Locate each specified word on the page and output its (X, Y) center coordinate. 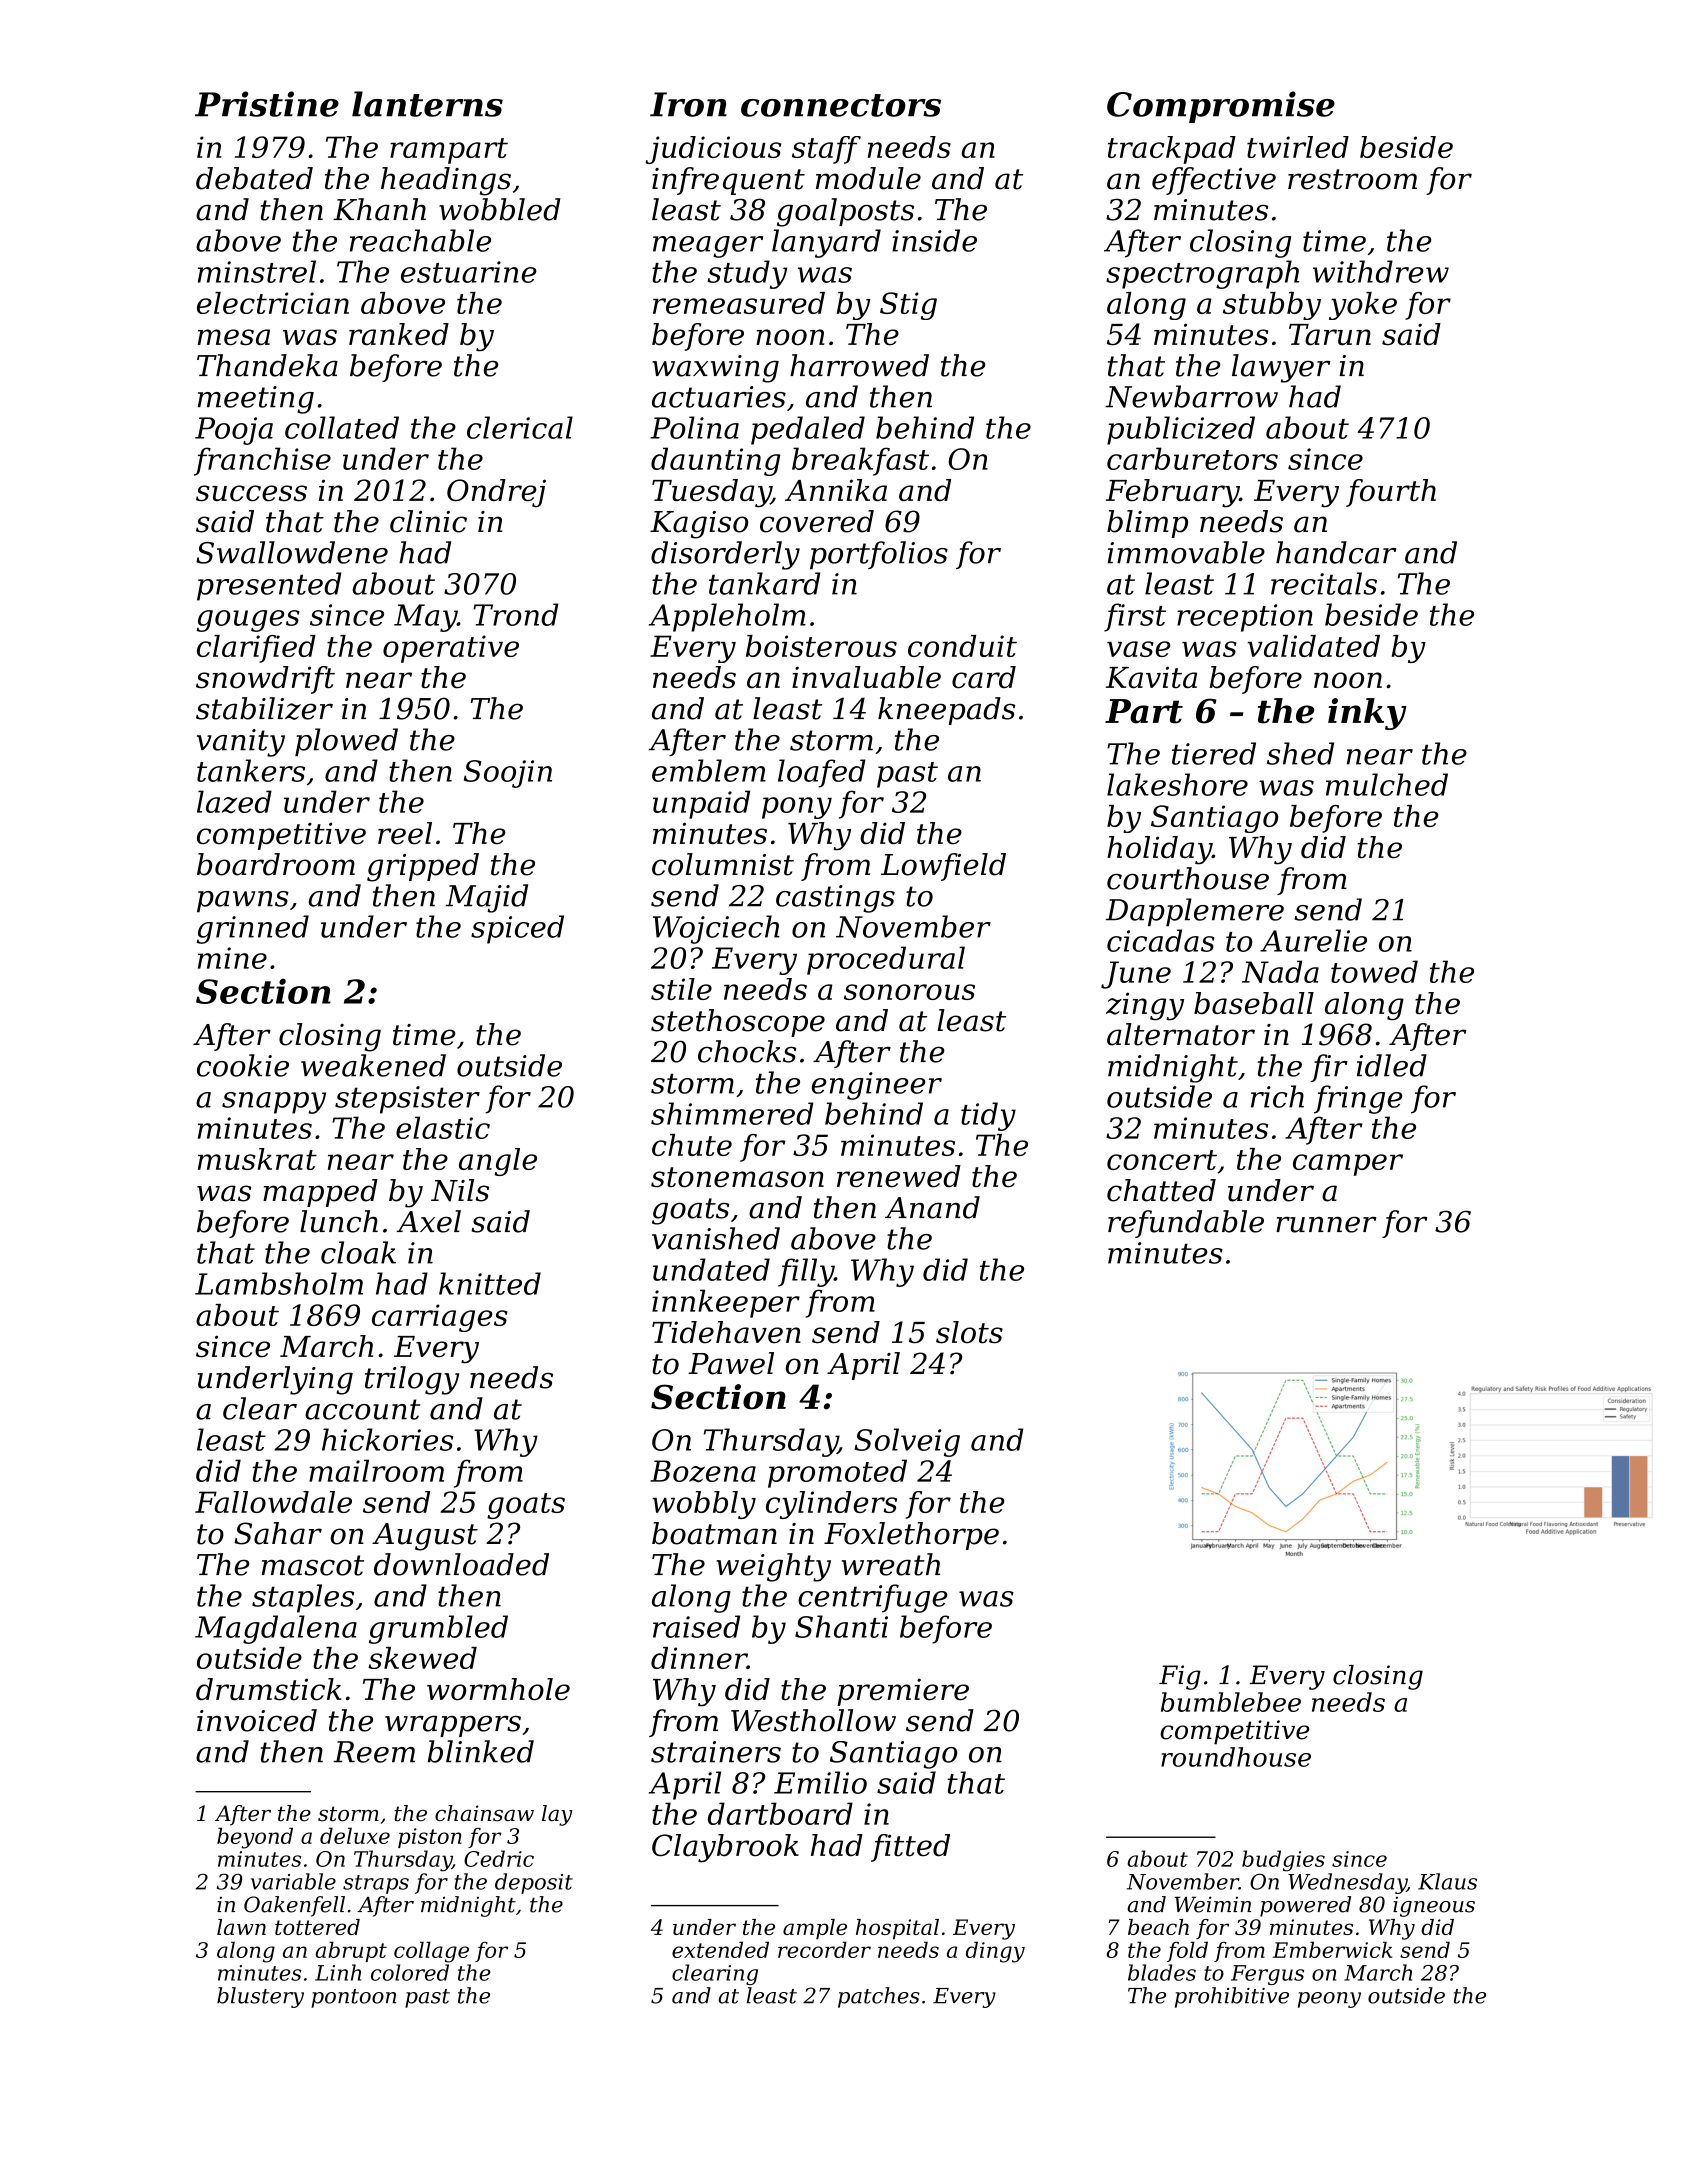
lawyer (1281, 368)
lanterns (427, 104)
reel (405, 833)
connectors (841, 105)
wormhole (498, 1689)
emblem (709, 770)
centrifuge (873, 1598)
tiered (1214, 753)
